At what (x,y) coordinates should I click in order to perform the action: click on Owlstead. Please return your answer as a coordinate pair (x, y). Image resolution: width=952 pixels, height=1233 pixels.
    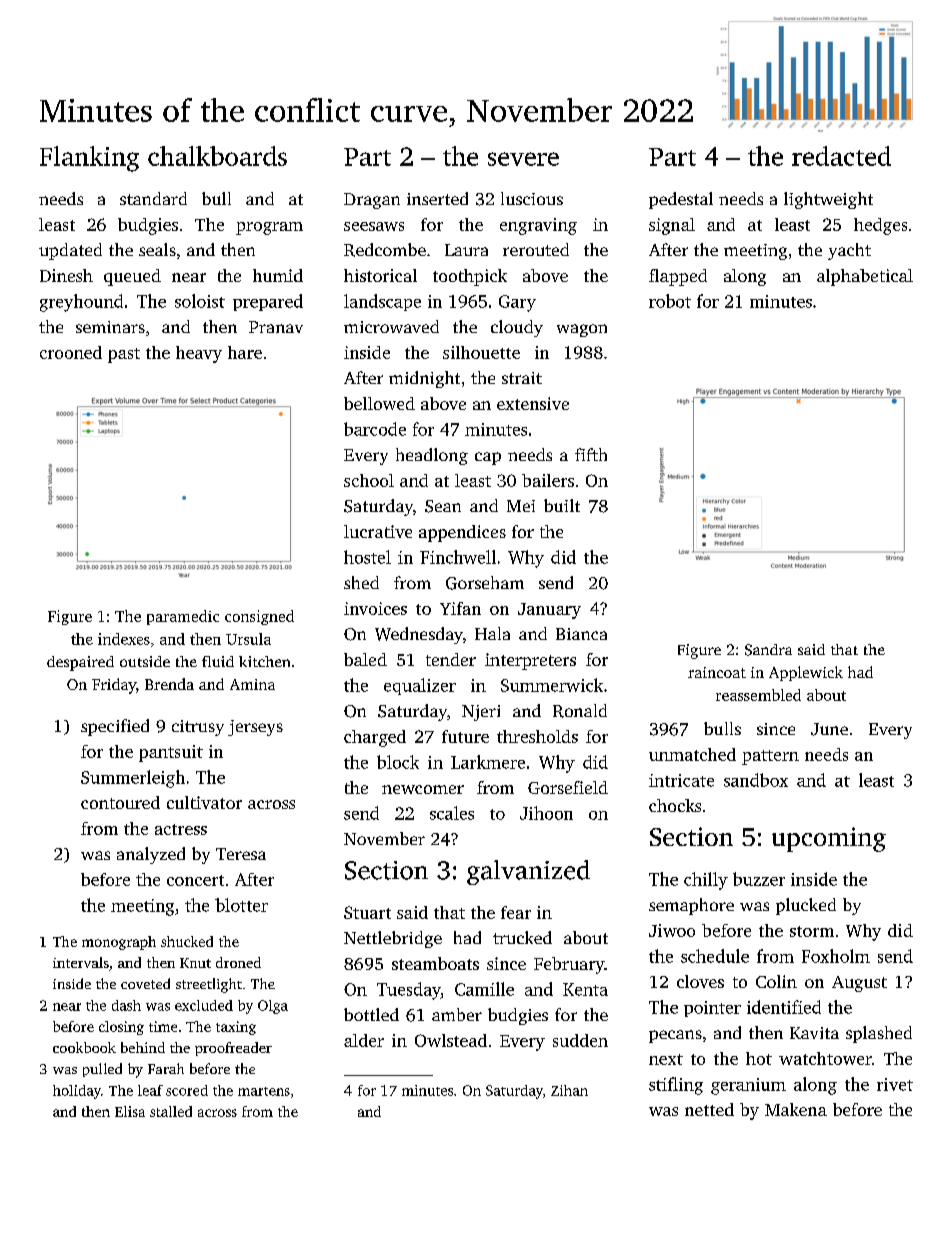
    Looking at the image, I should click on (451, 1040).
